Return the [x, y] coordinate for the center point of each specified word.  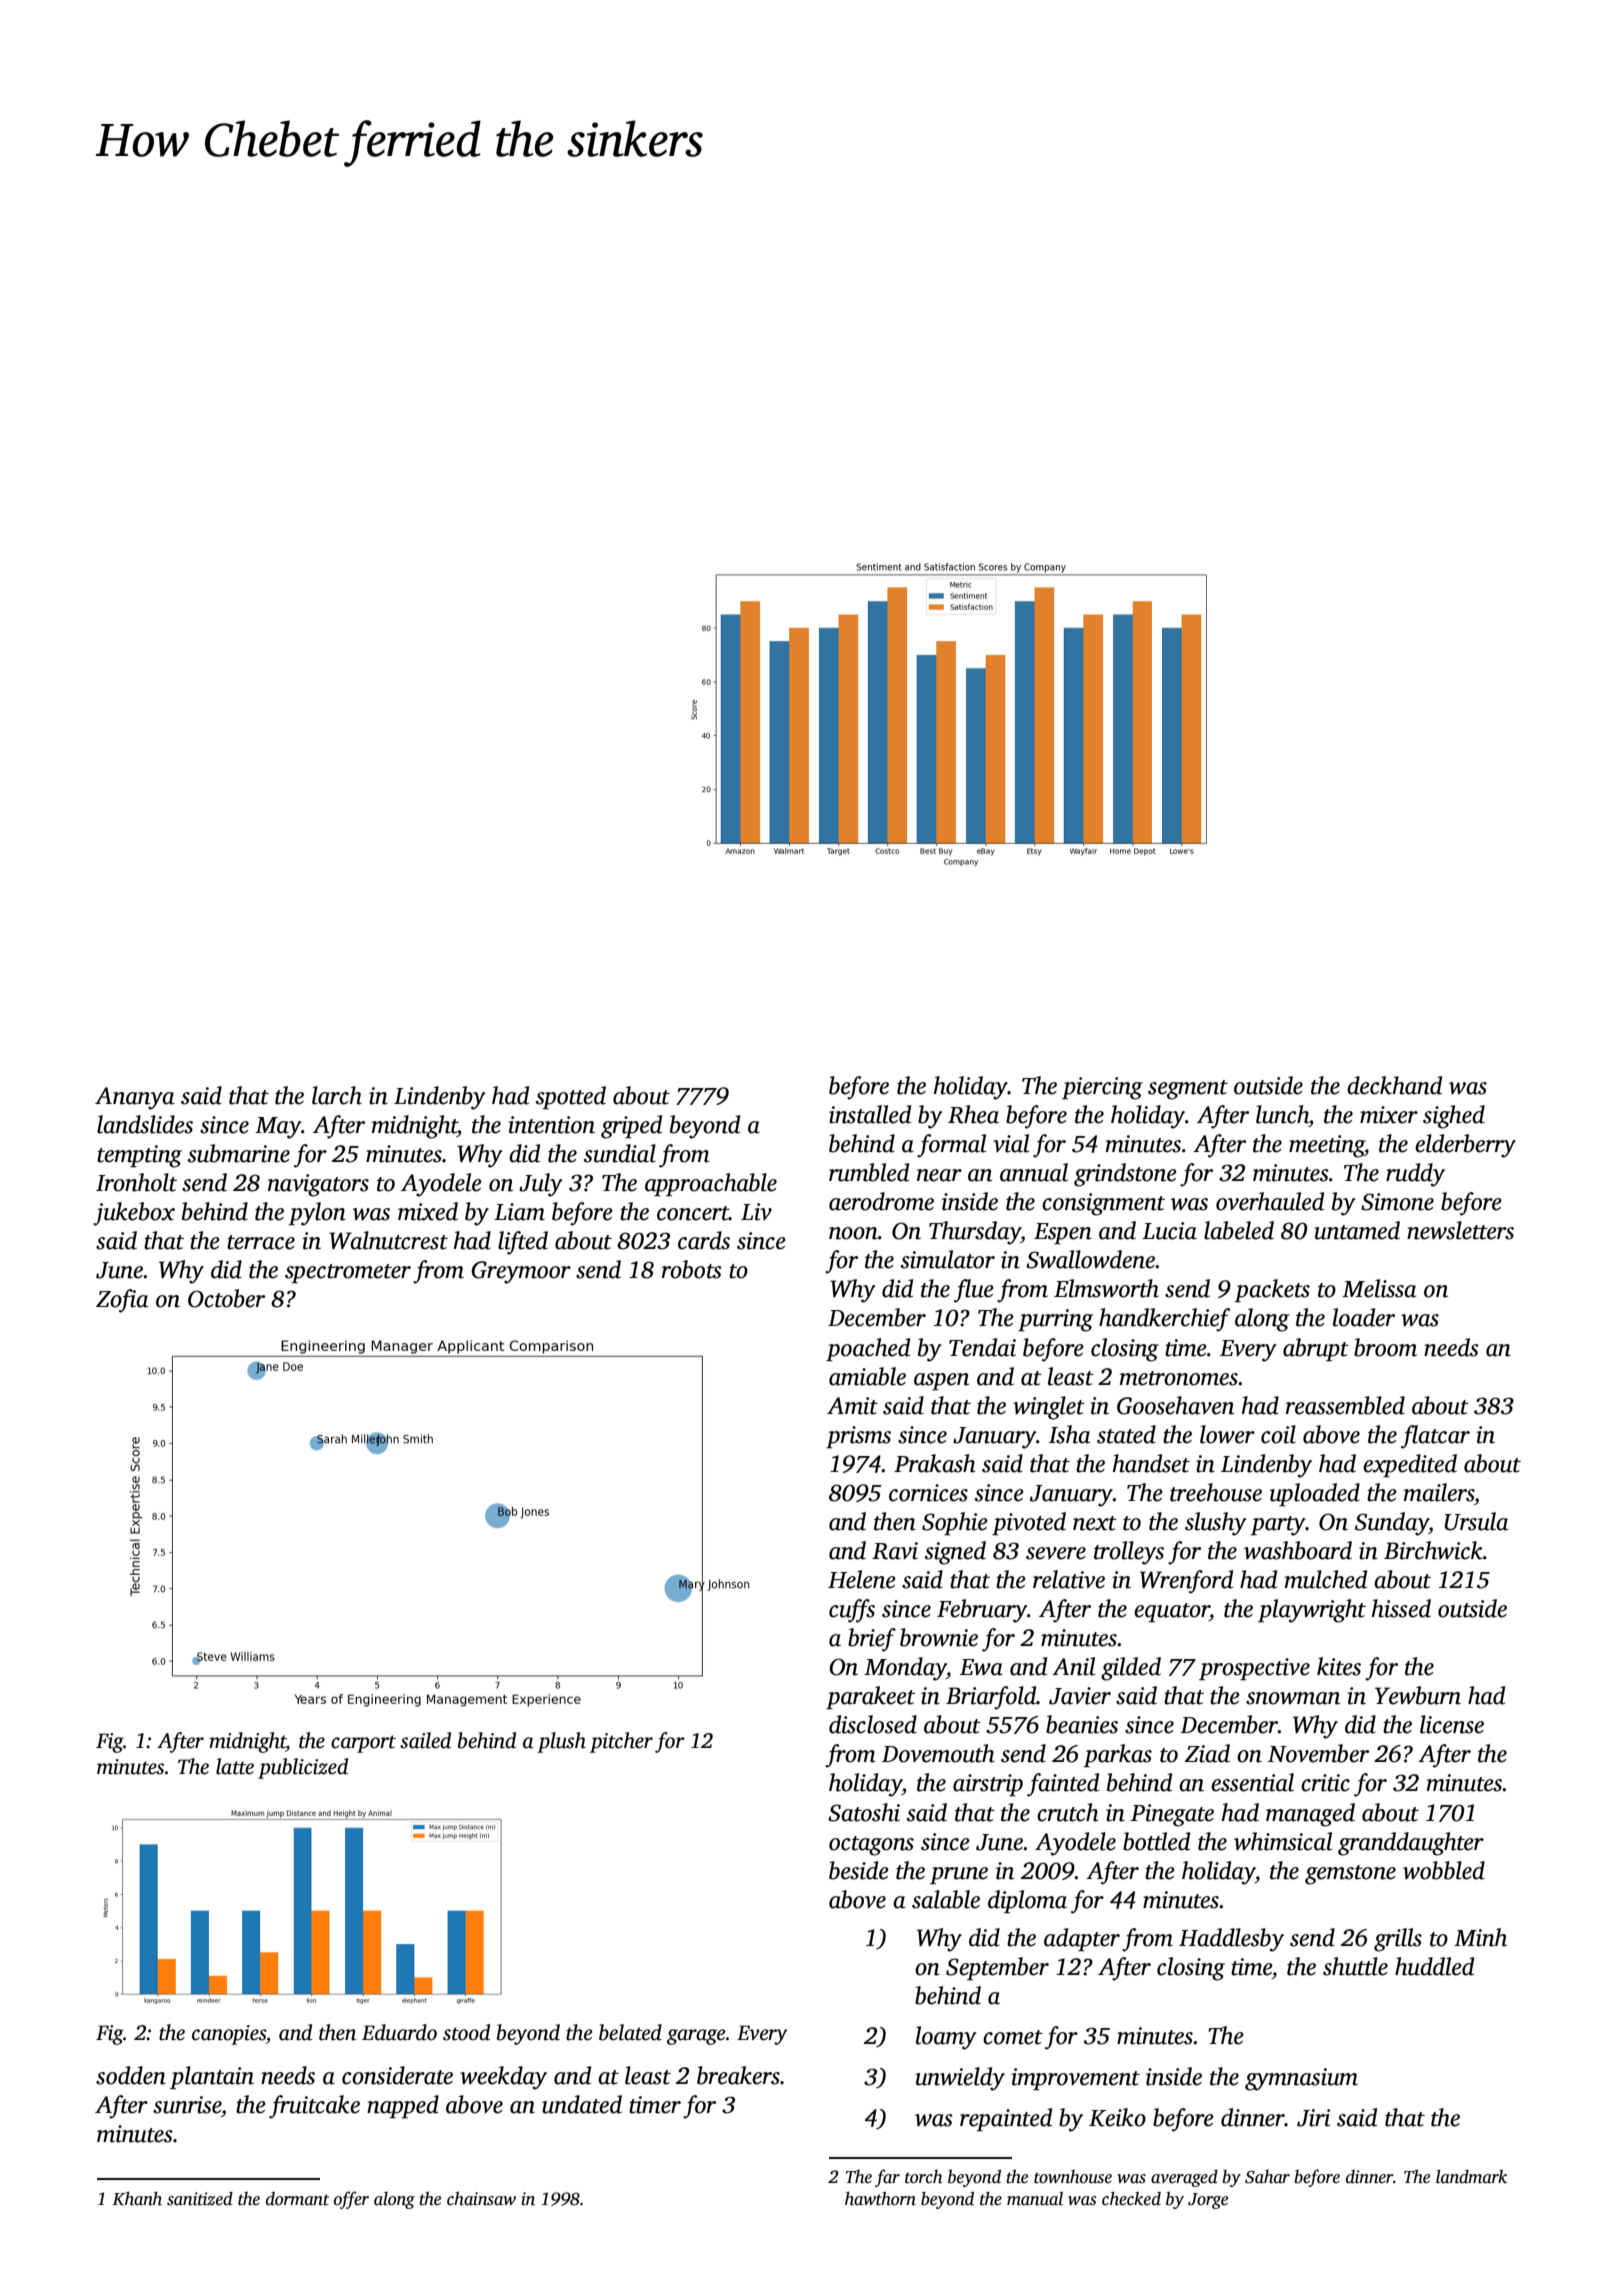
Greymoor [521, 1272]
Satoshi [864, 1812]
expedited [1410, 1465]
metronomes [1179, 1378]
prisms [858, 1437]
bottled [1156, 1841]
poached [868, 1349]
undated [582, 2104]
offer [351, 2200]
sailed [425, 1740]
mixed [428, 1211]
